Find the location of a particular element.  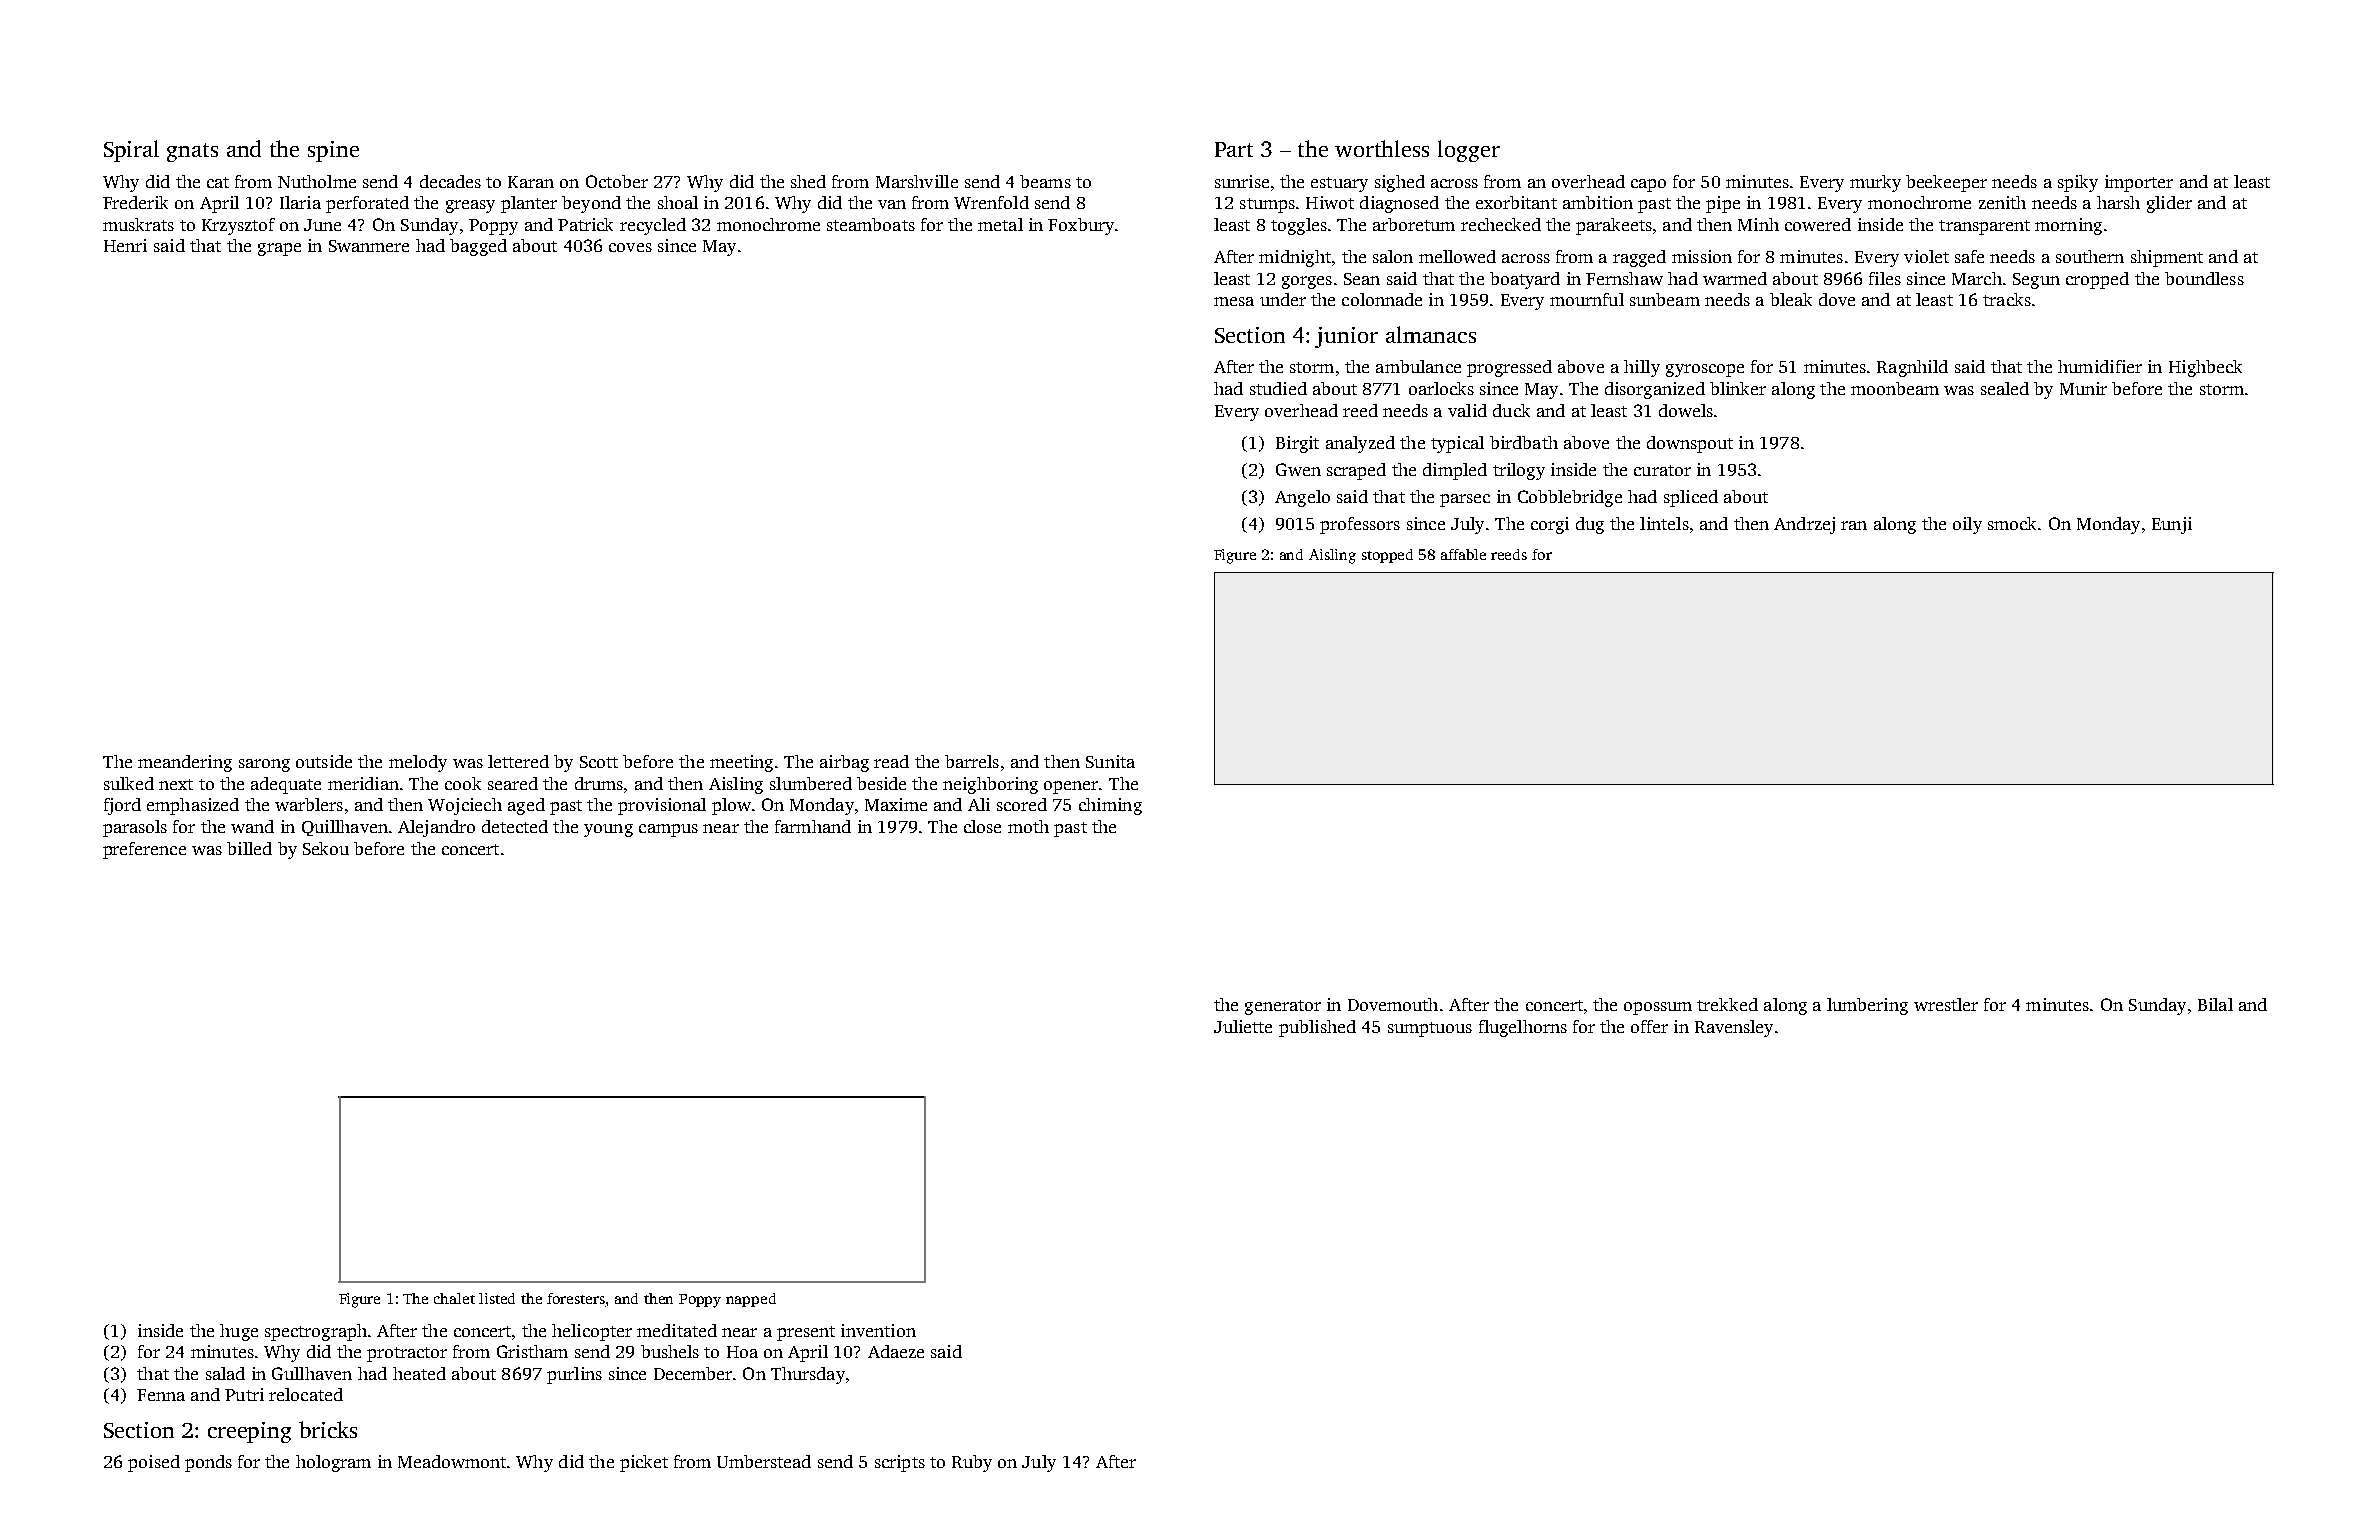

Ravensley is located at coordinates (1734, 1028).
